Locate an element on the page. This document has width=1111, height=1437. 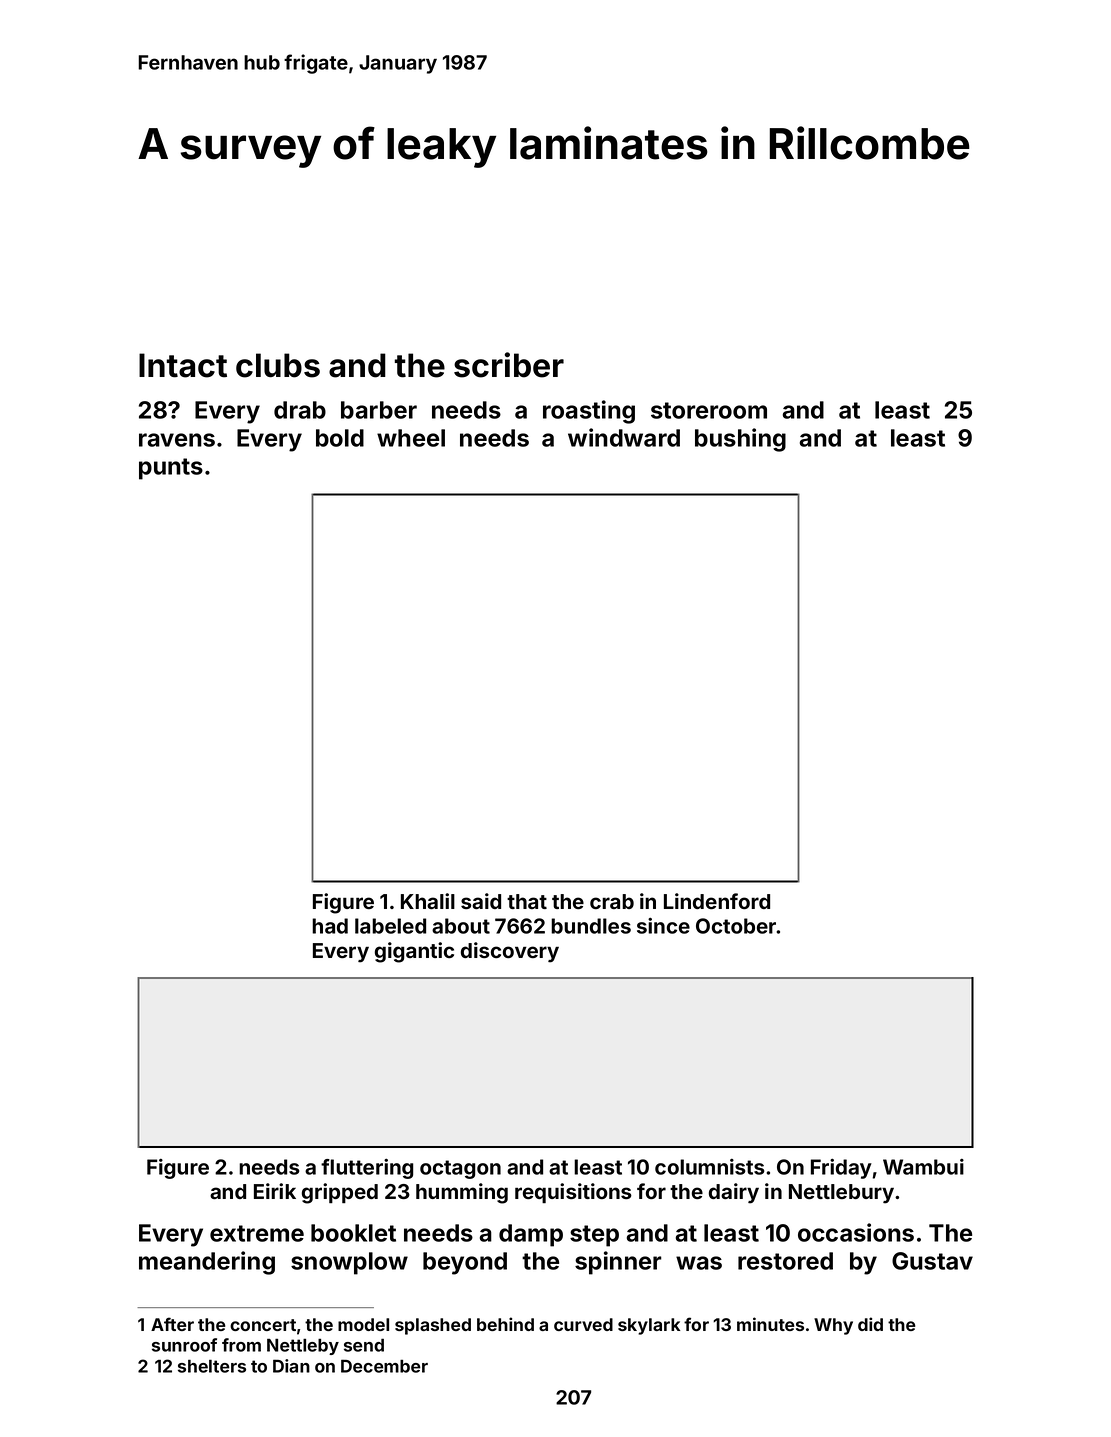
skylark is located at coordinates (649, 1326).
